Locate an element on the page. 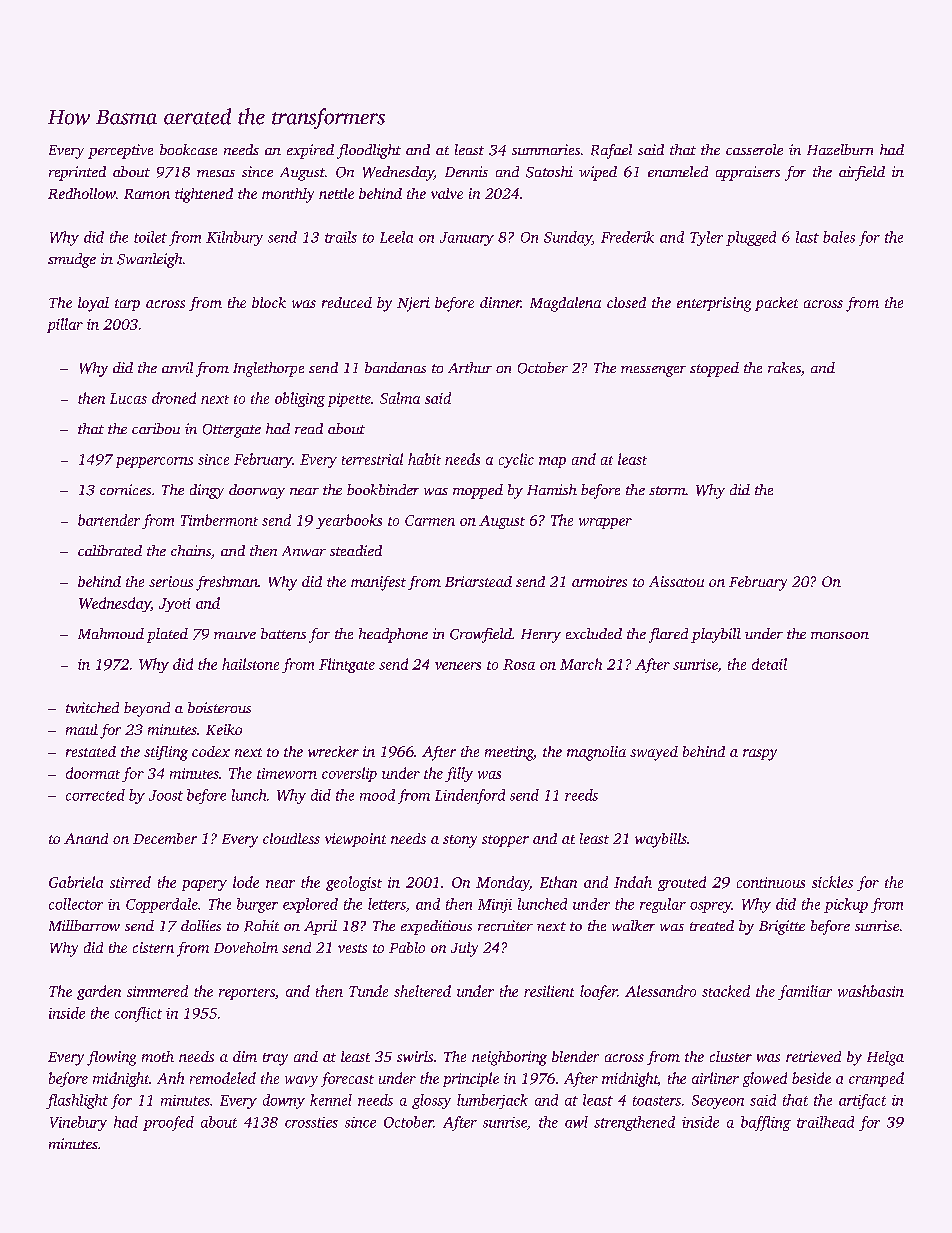 The height and width of the image is (1233, 952). stopped is located at coordinates (714, 369).
